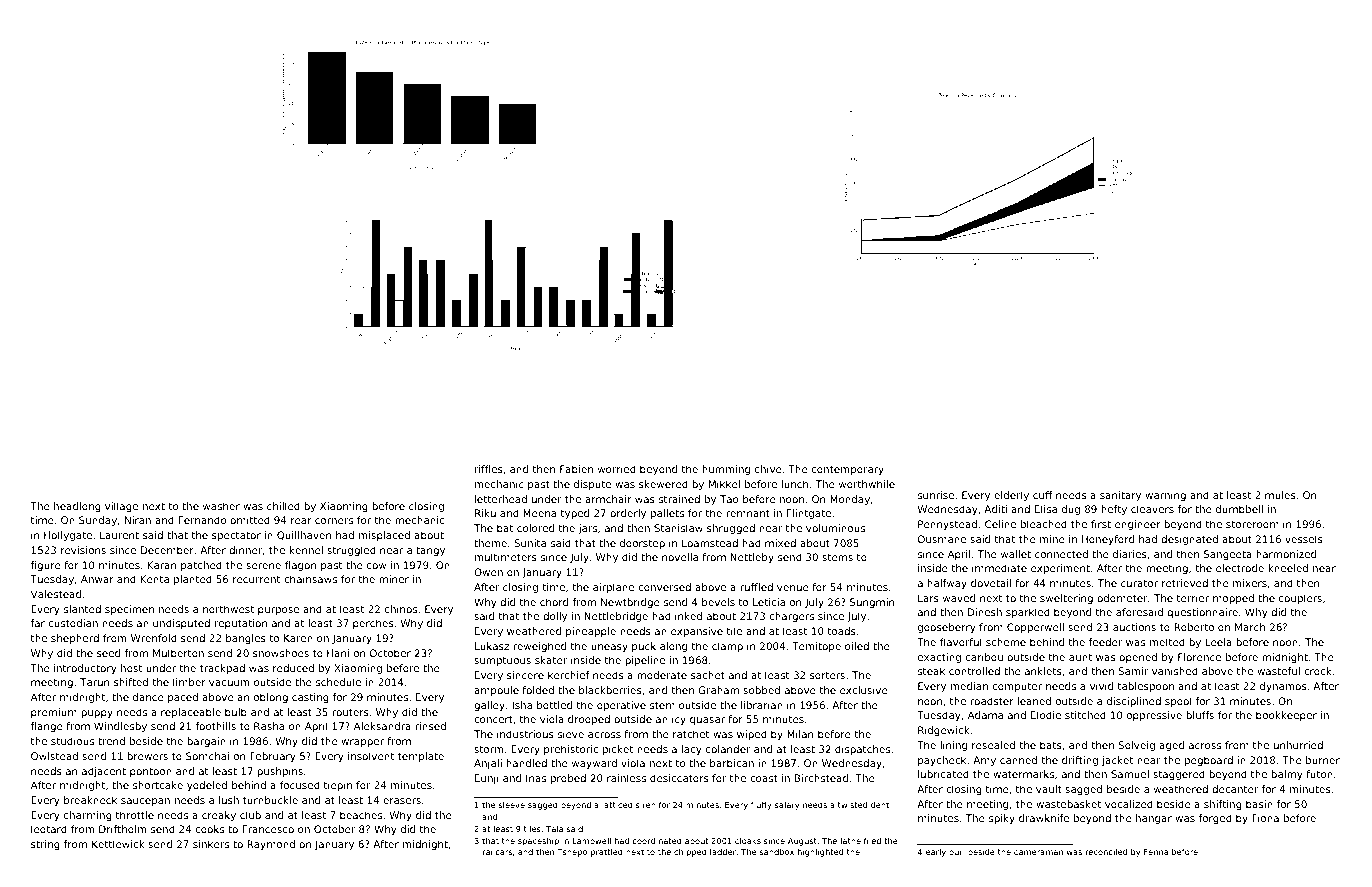 The image size is (1372, 887). I want to click on string, so click(45, 845).
